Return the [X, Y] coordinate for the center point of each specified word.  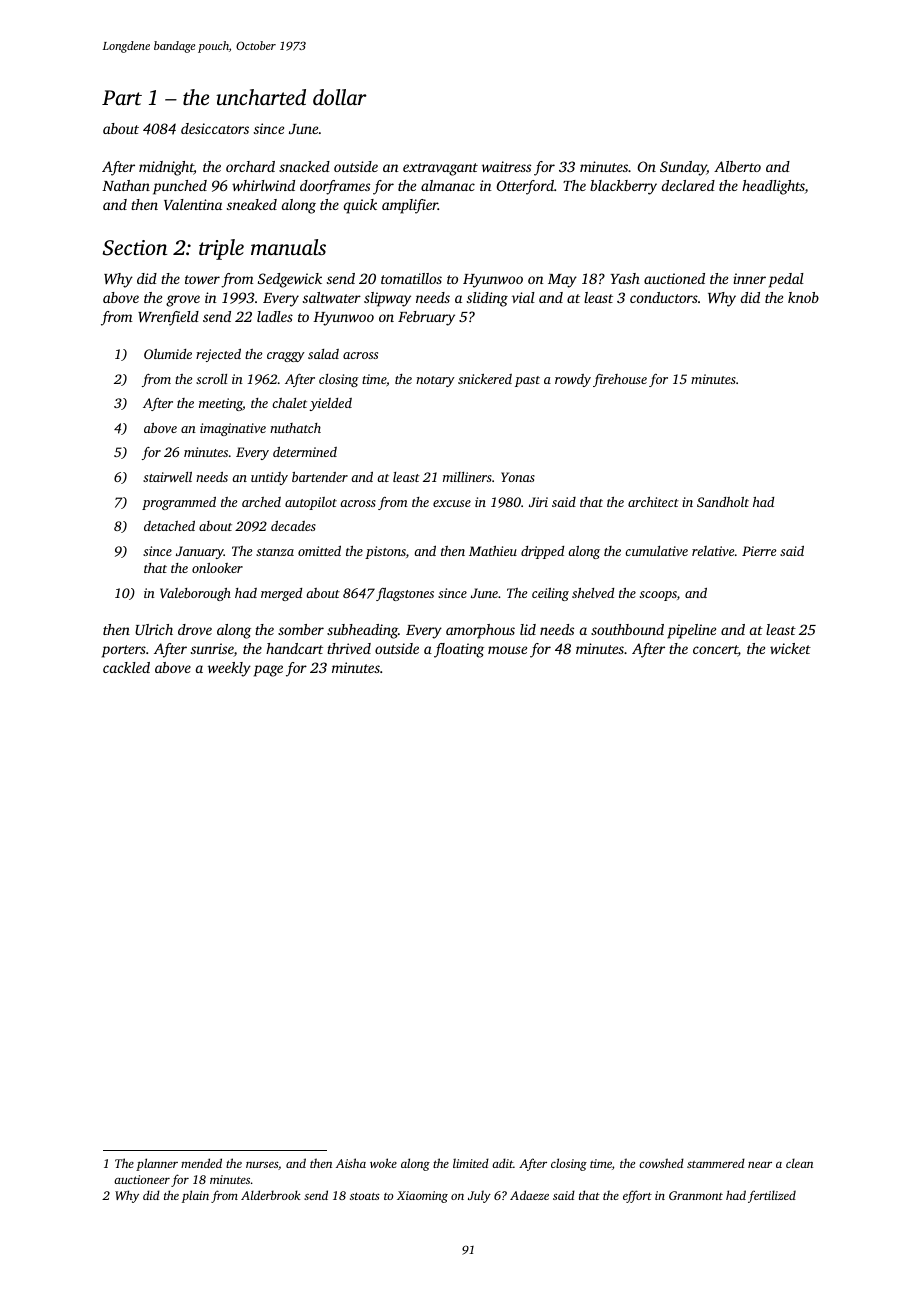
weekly [229, 669]
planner [157, 1164]
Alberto [737, 166]
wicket [790, 648]
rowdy [573, 380]
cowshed [661, 1163]
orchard [250, 166]
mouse [507, 650]
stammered [716, 1163]
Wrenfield [168, 318]
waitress [506, 166]
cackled [126, 667]
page [268, 671]
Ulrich [154, 629]
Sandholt [723, 502]
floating [459, 650]
